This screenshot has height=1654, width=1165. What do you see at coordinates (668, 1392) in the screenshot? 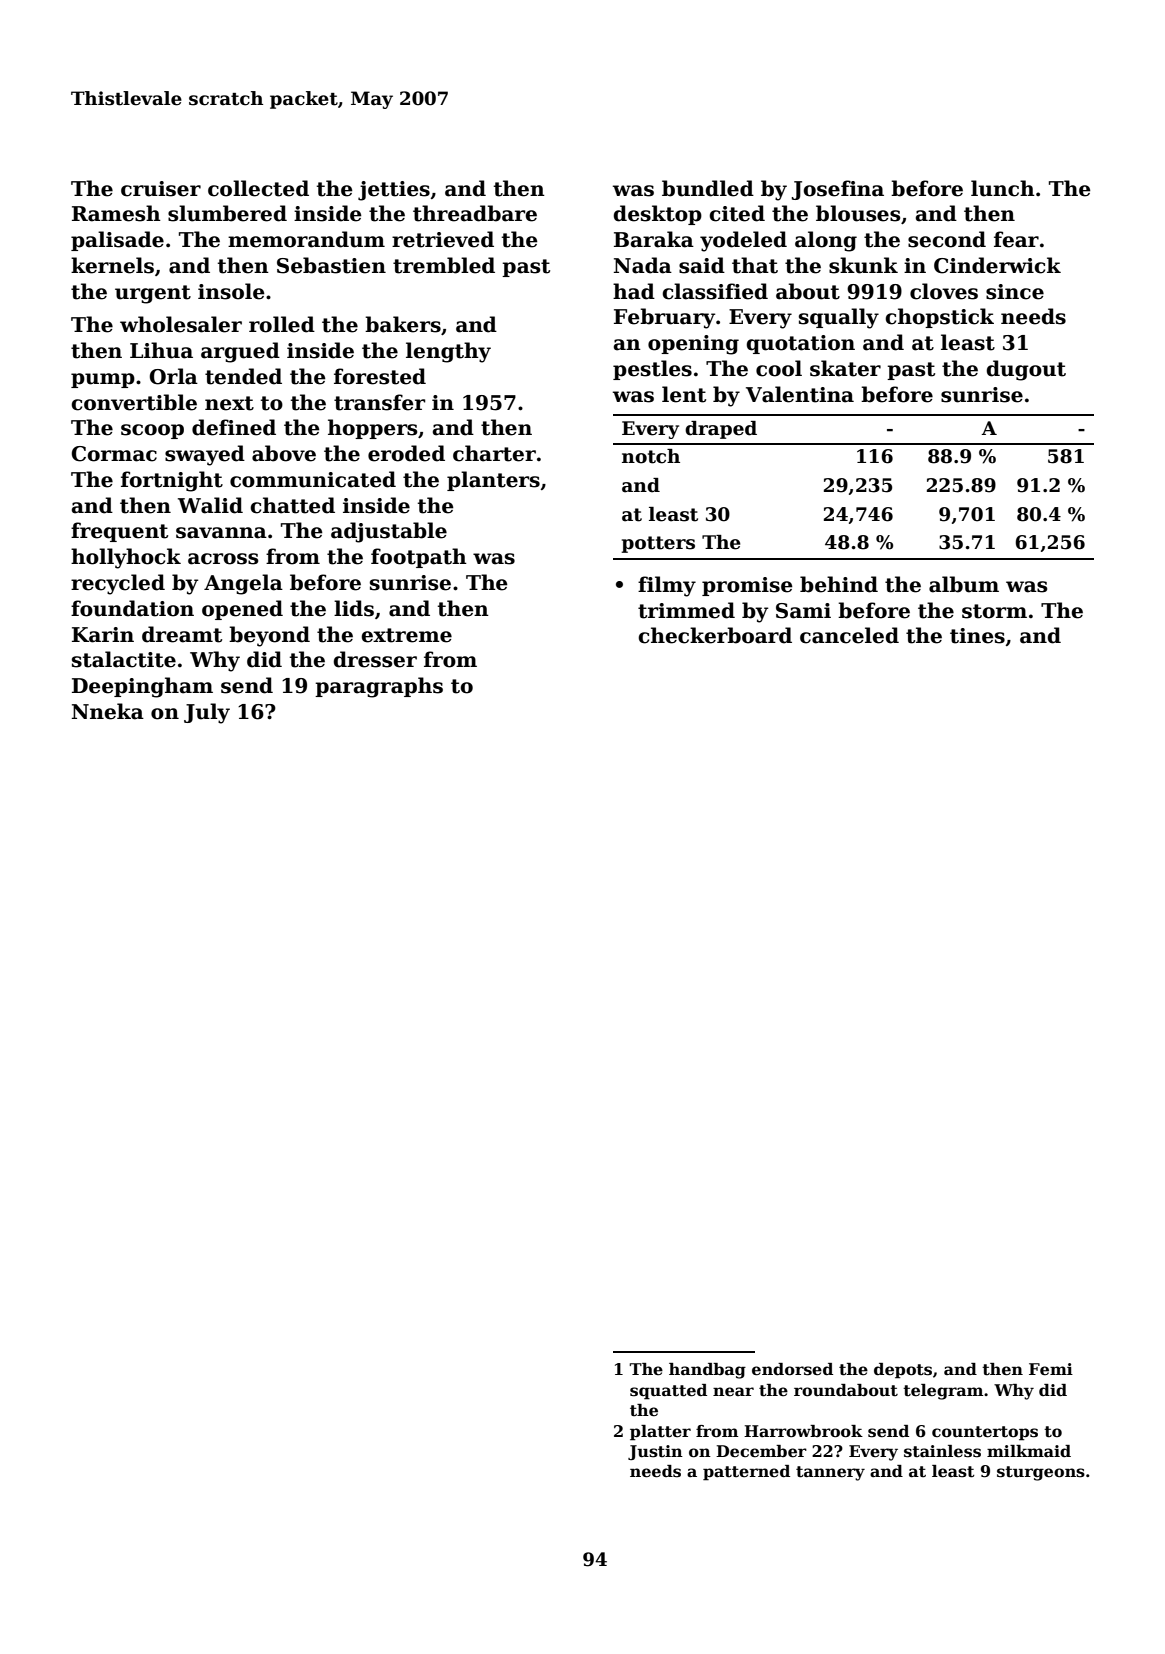
I see `squatted` at bounding box center [668, 1392].
